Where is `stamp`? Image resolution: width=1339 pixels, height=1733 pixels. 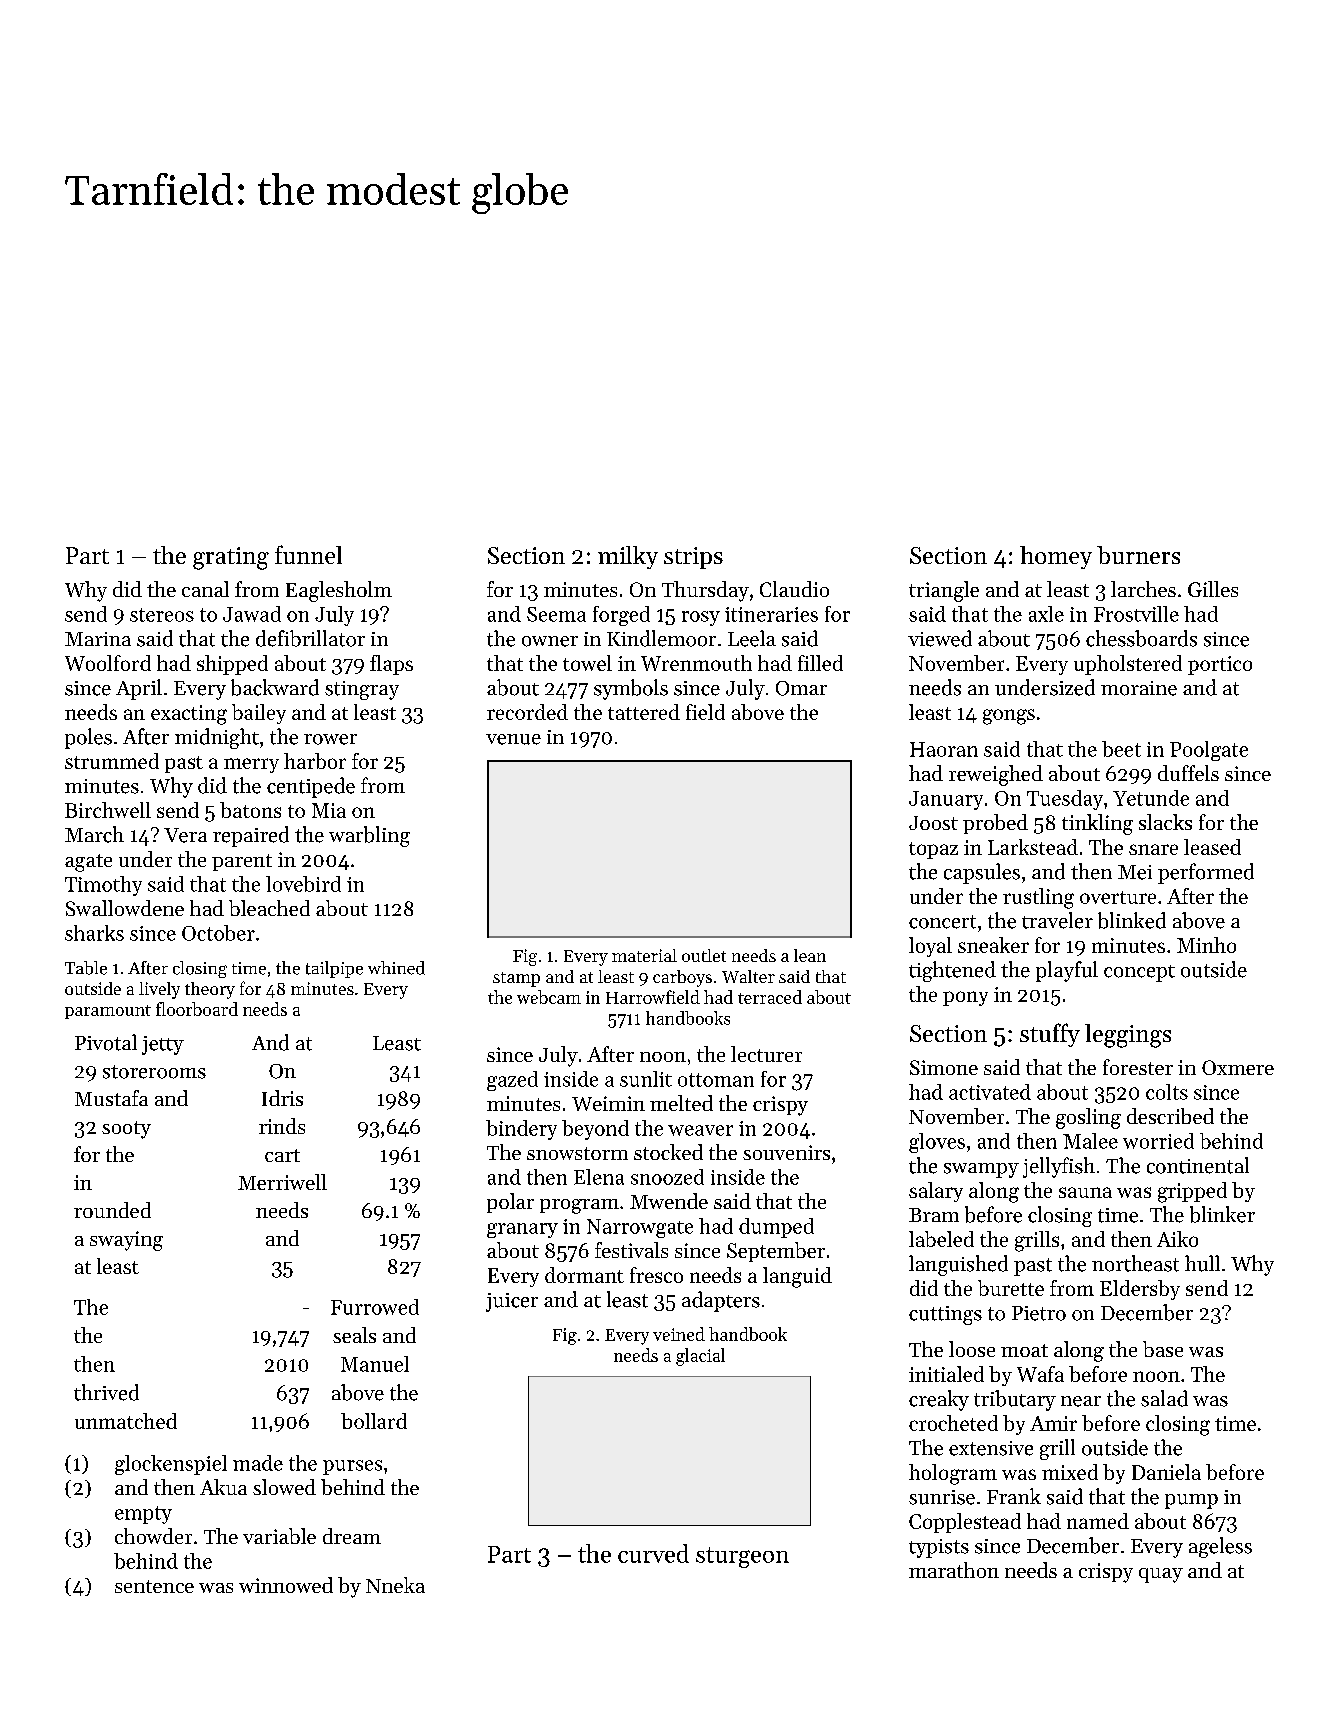
stamp is located at coordinates (516, 979).
